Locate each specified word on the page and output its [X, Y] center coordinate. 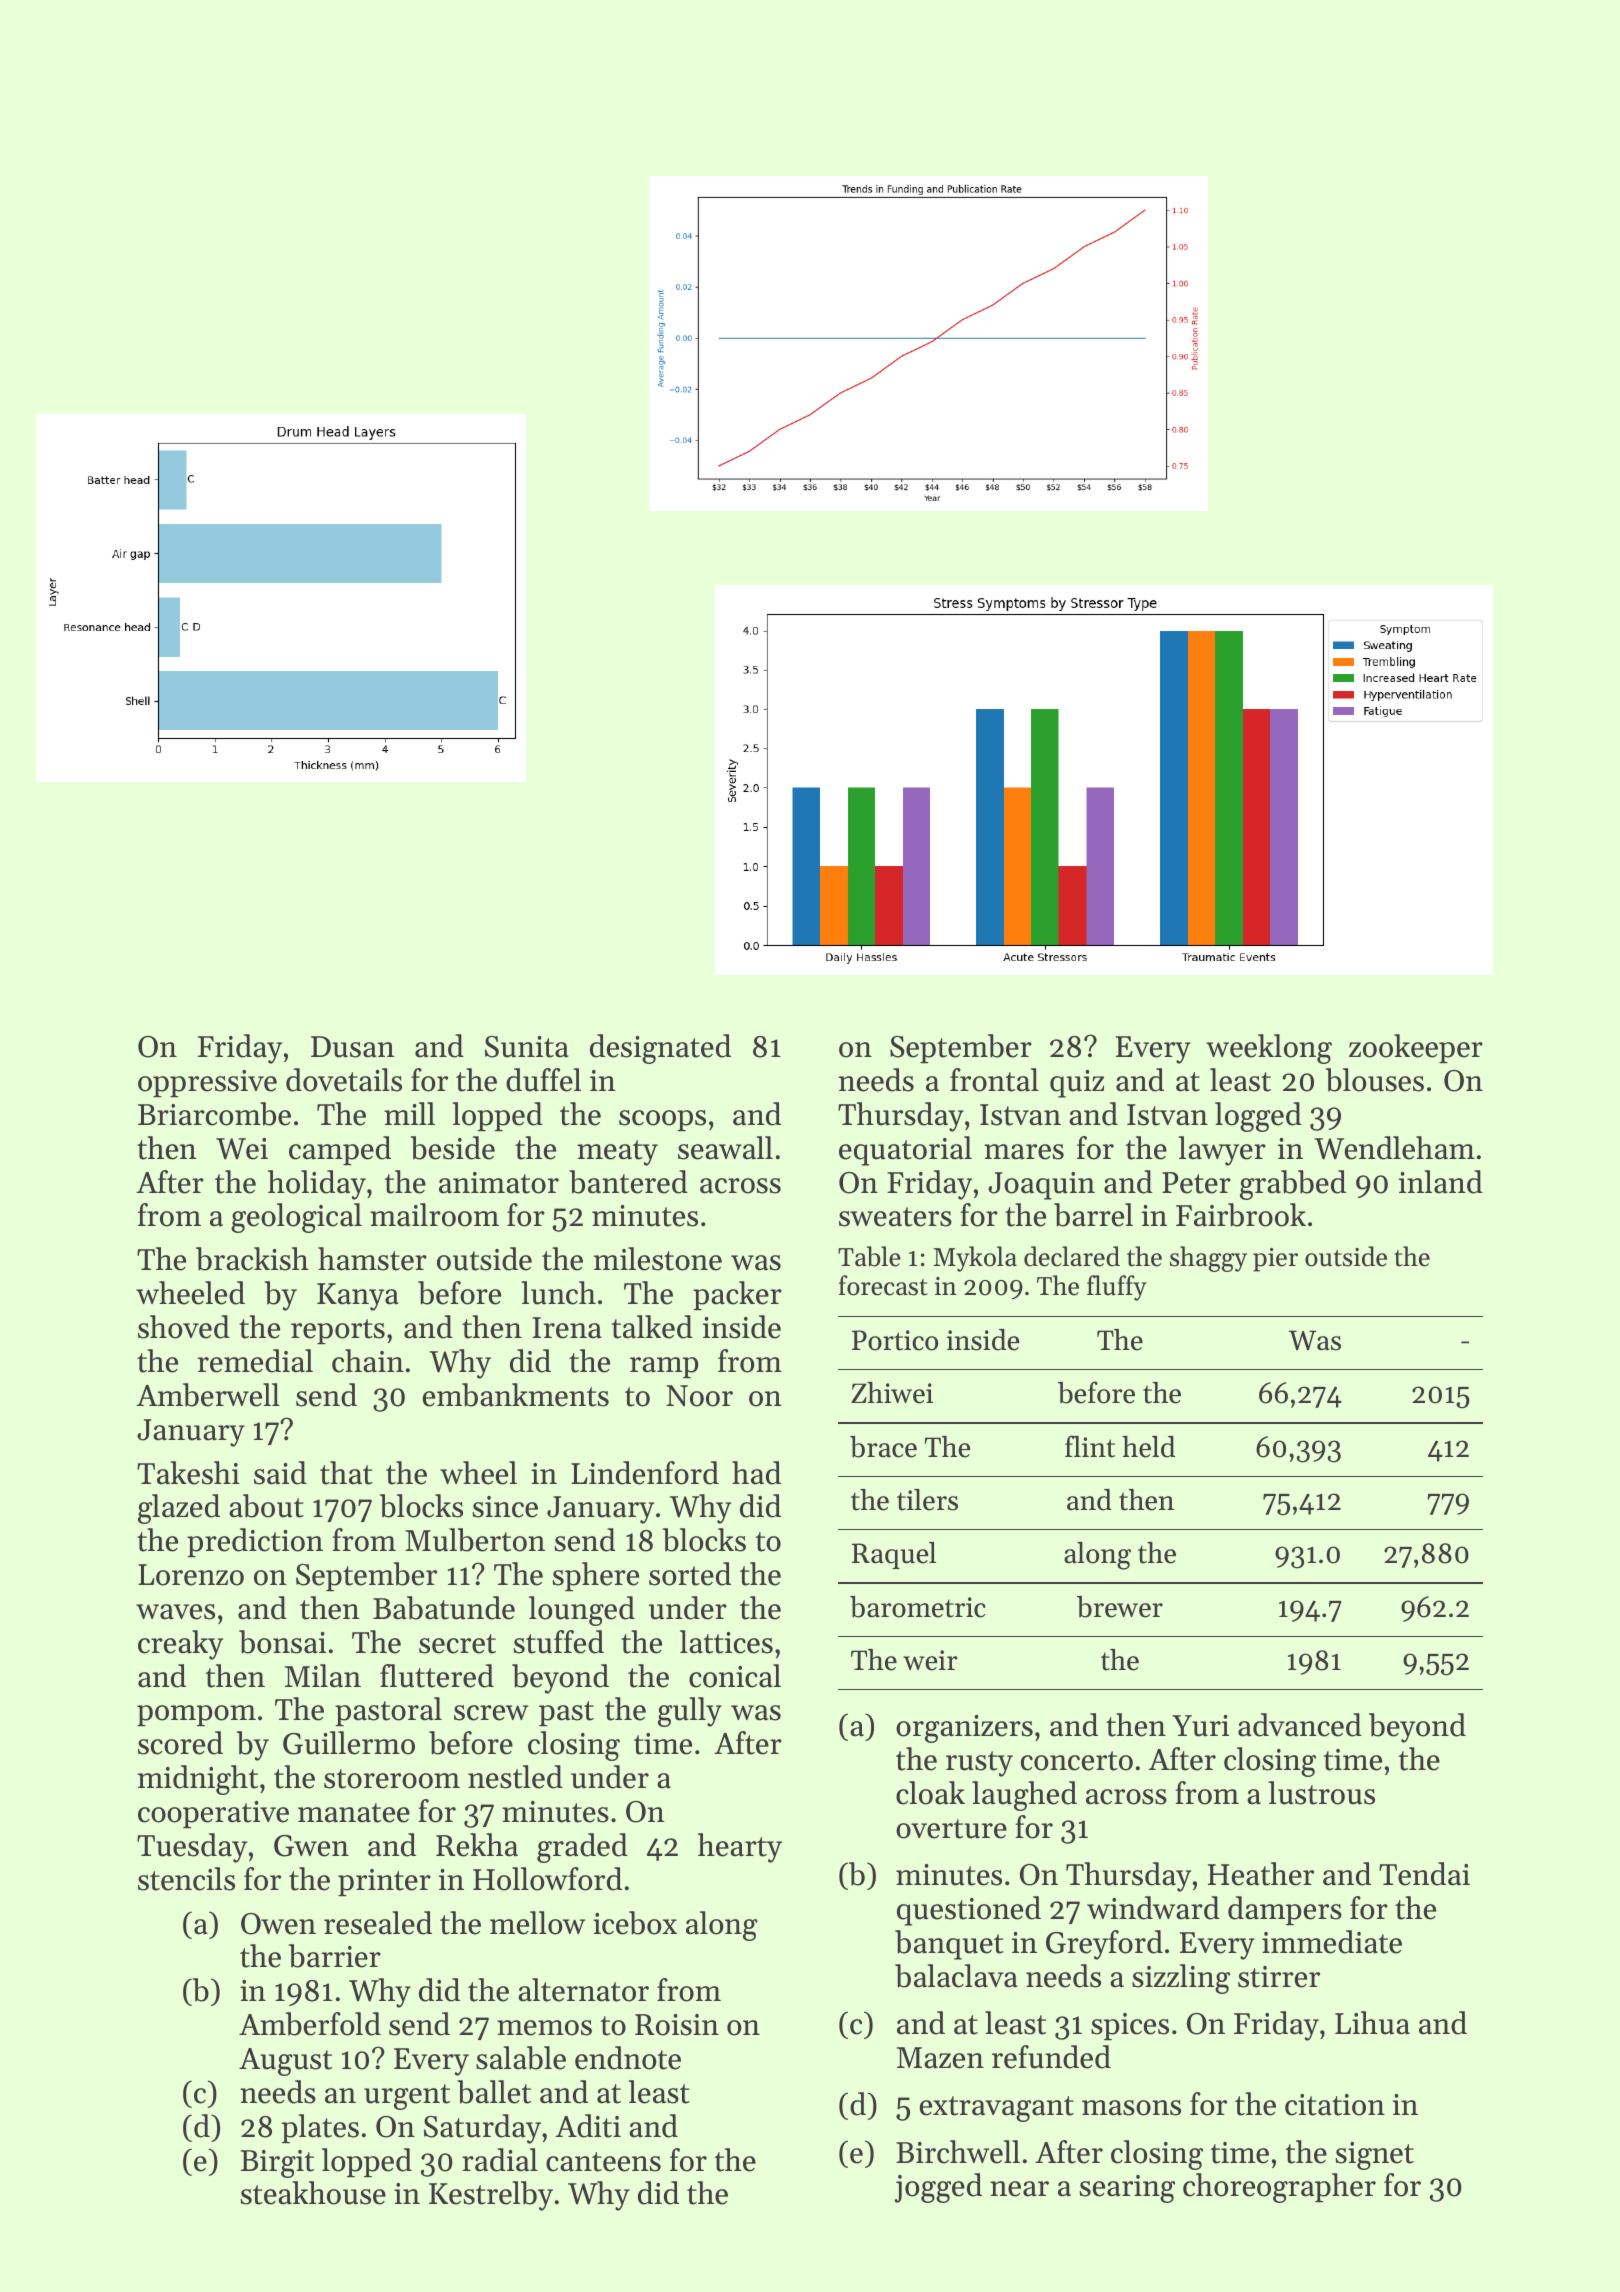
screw [491, 1713]
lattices [726, 1642]
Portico [895, 1340]
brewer [1120, 1607]
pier [1275, 1260]
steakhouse [313, 2193]
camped [340, 1150]
